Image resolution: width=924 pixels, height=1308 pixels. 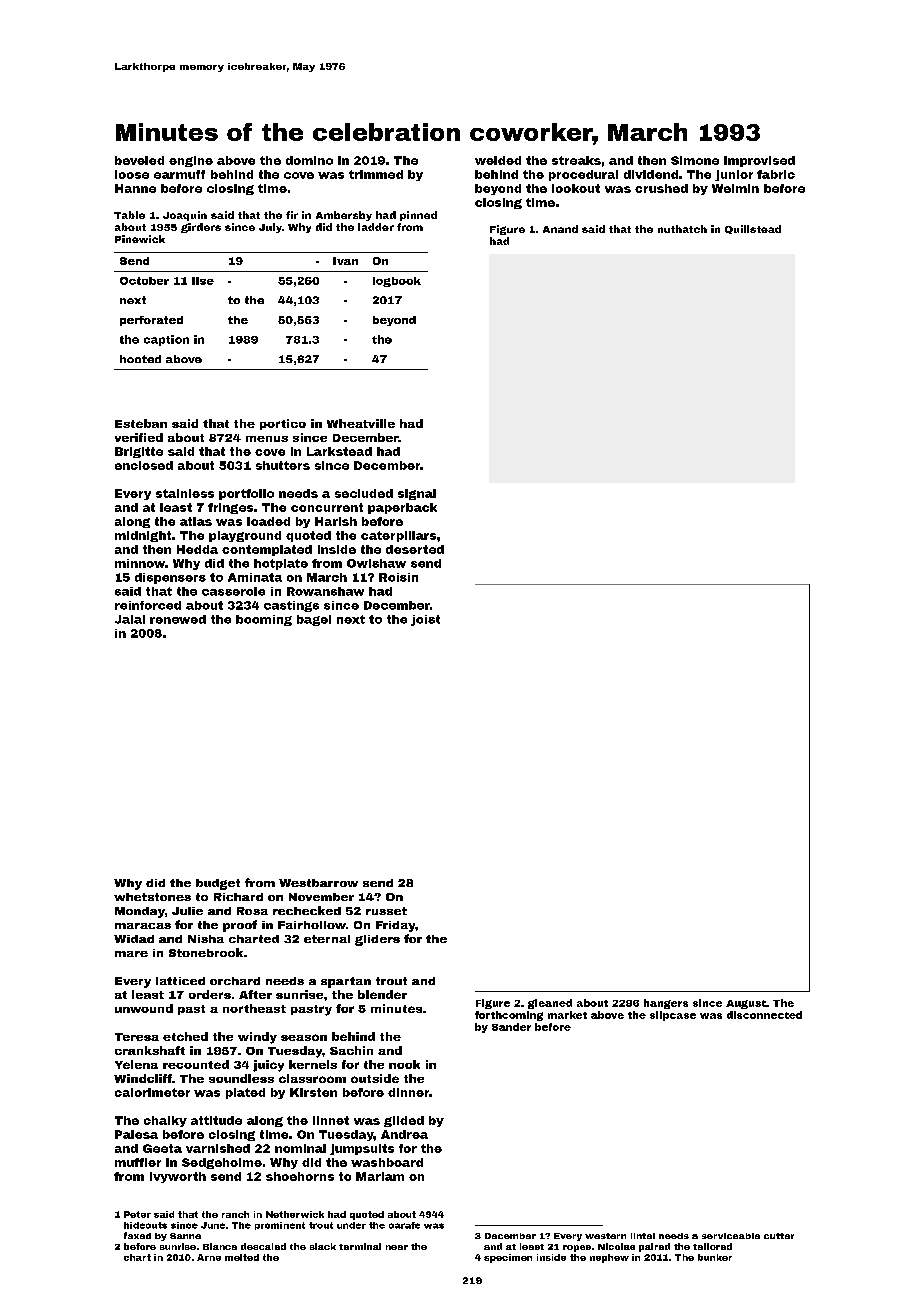 What do you see at coordinates (417, 494) in the document?
I see `signal` at bounding box center [417, 494].
